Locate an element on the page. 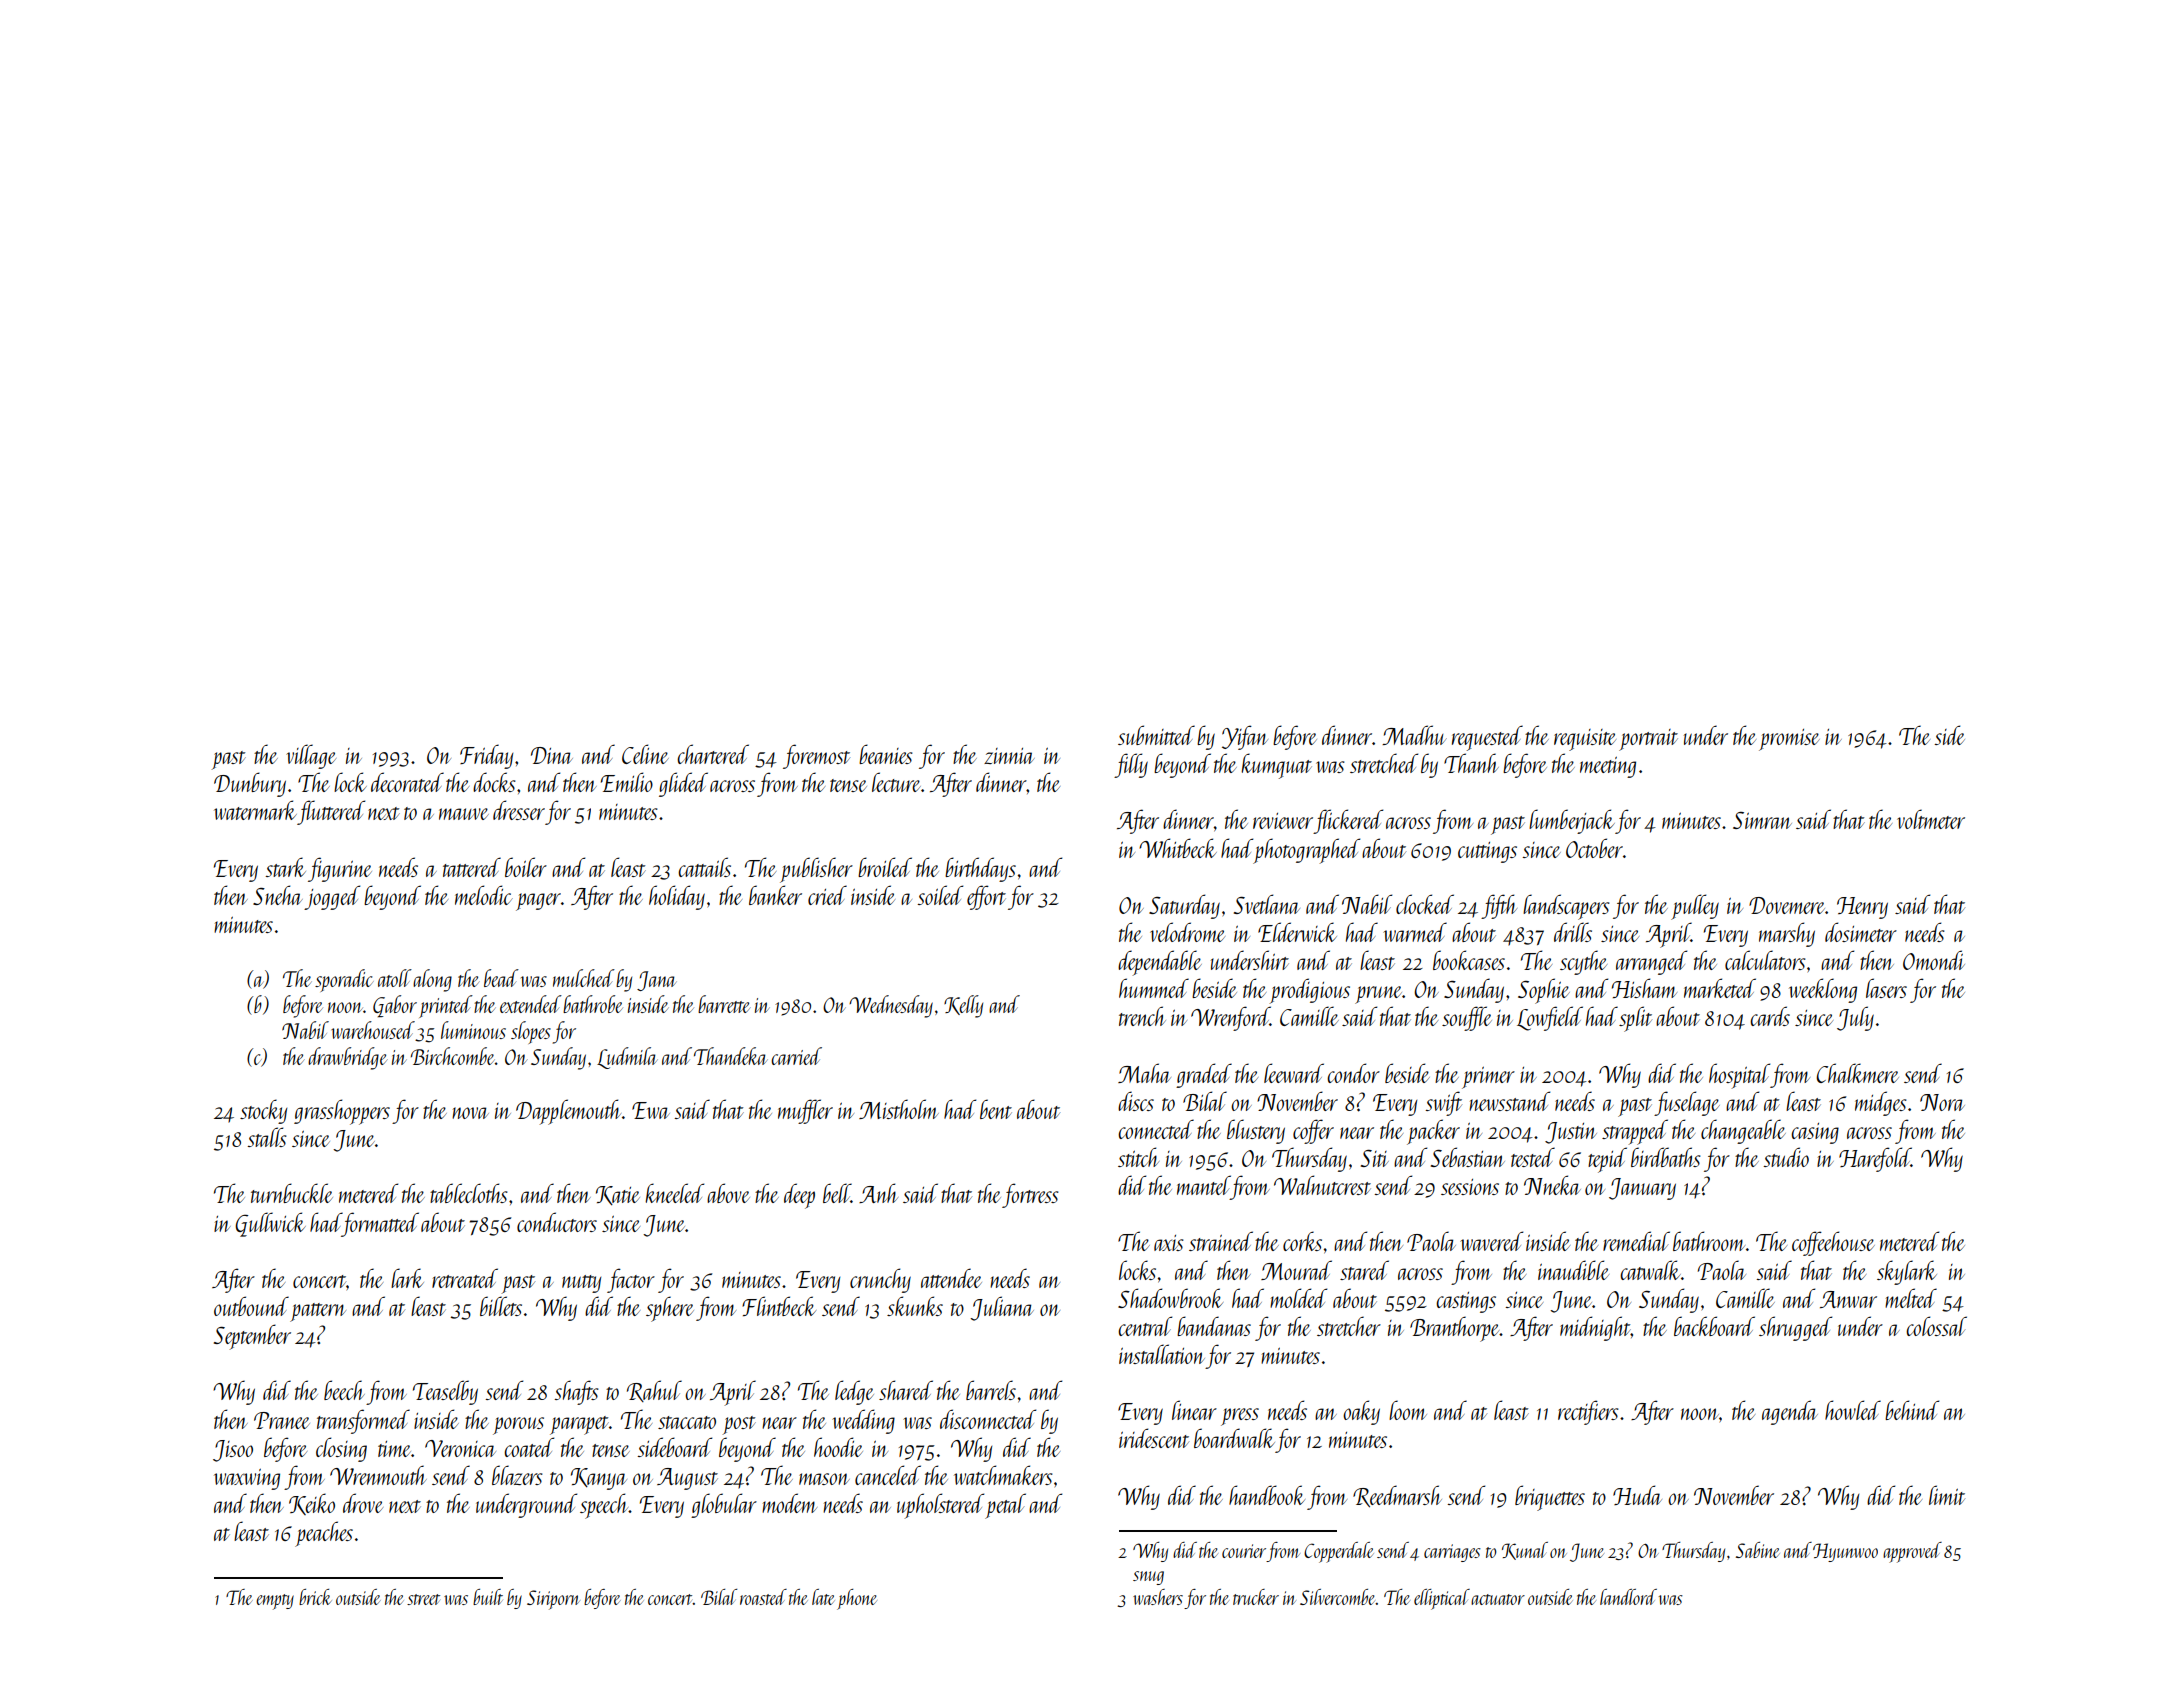 The image size is (2178, 1683). Rahul is located at coordinates (654, 1391).
